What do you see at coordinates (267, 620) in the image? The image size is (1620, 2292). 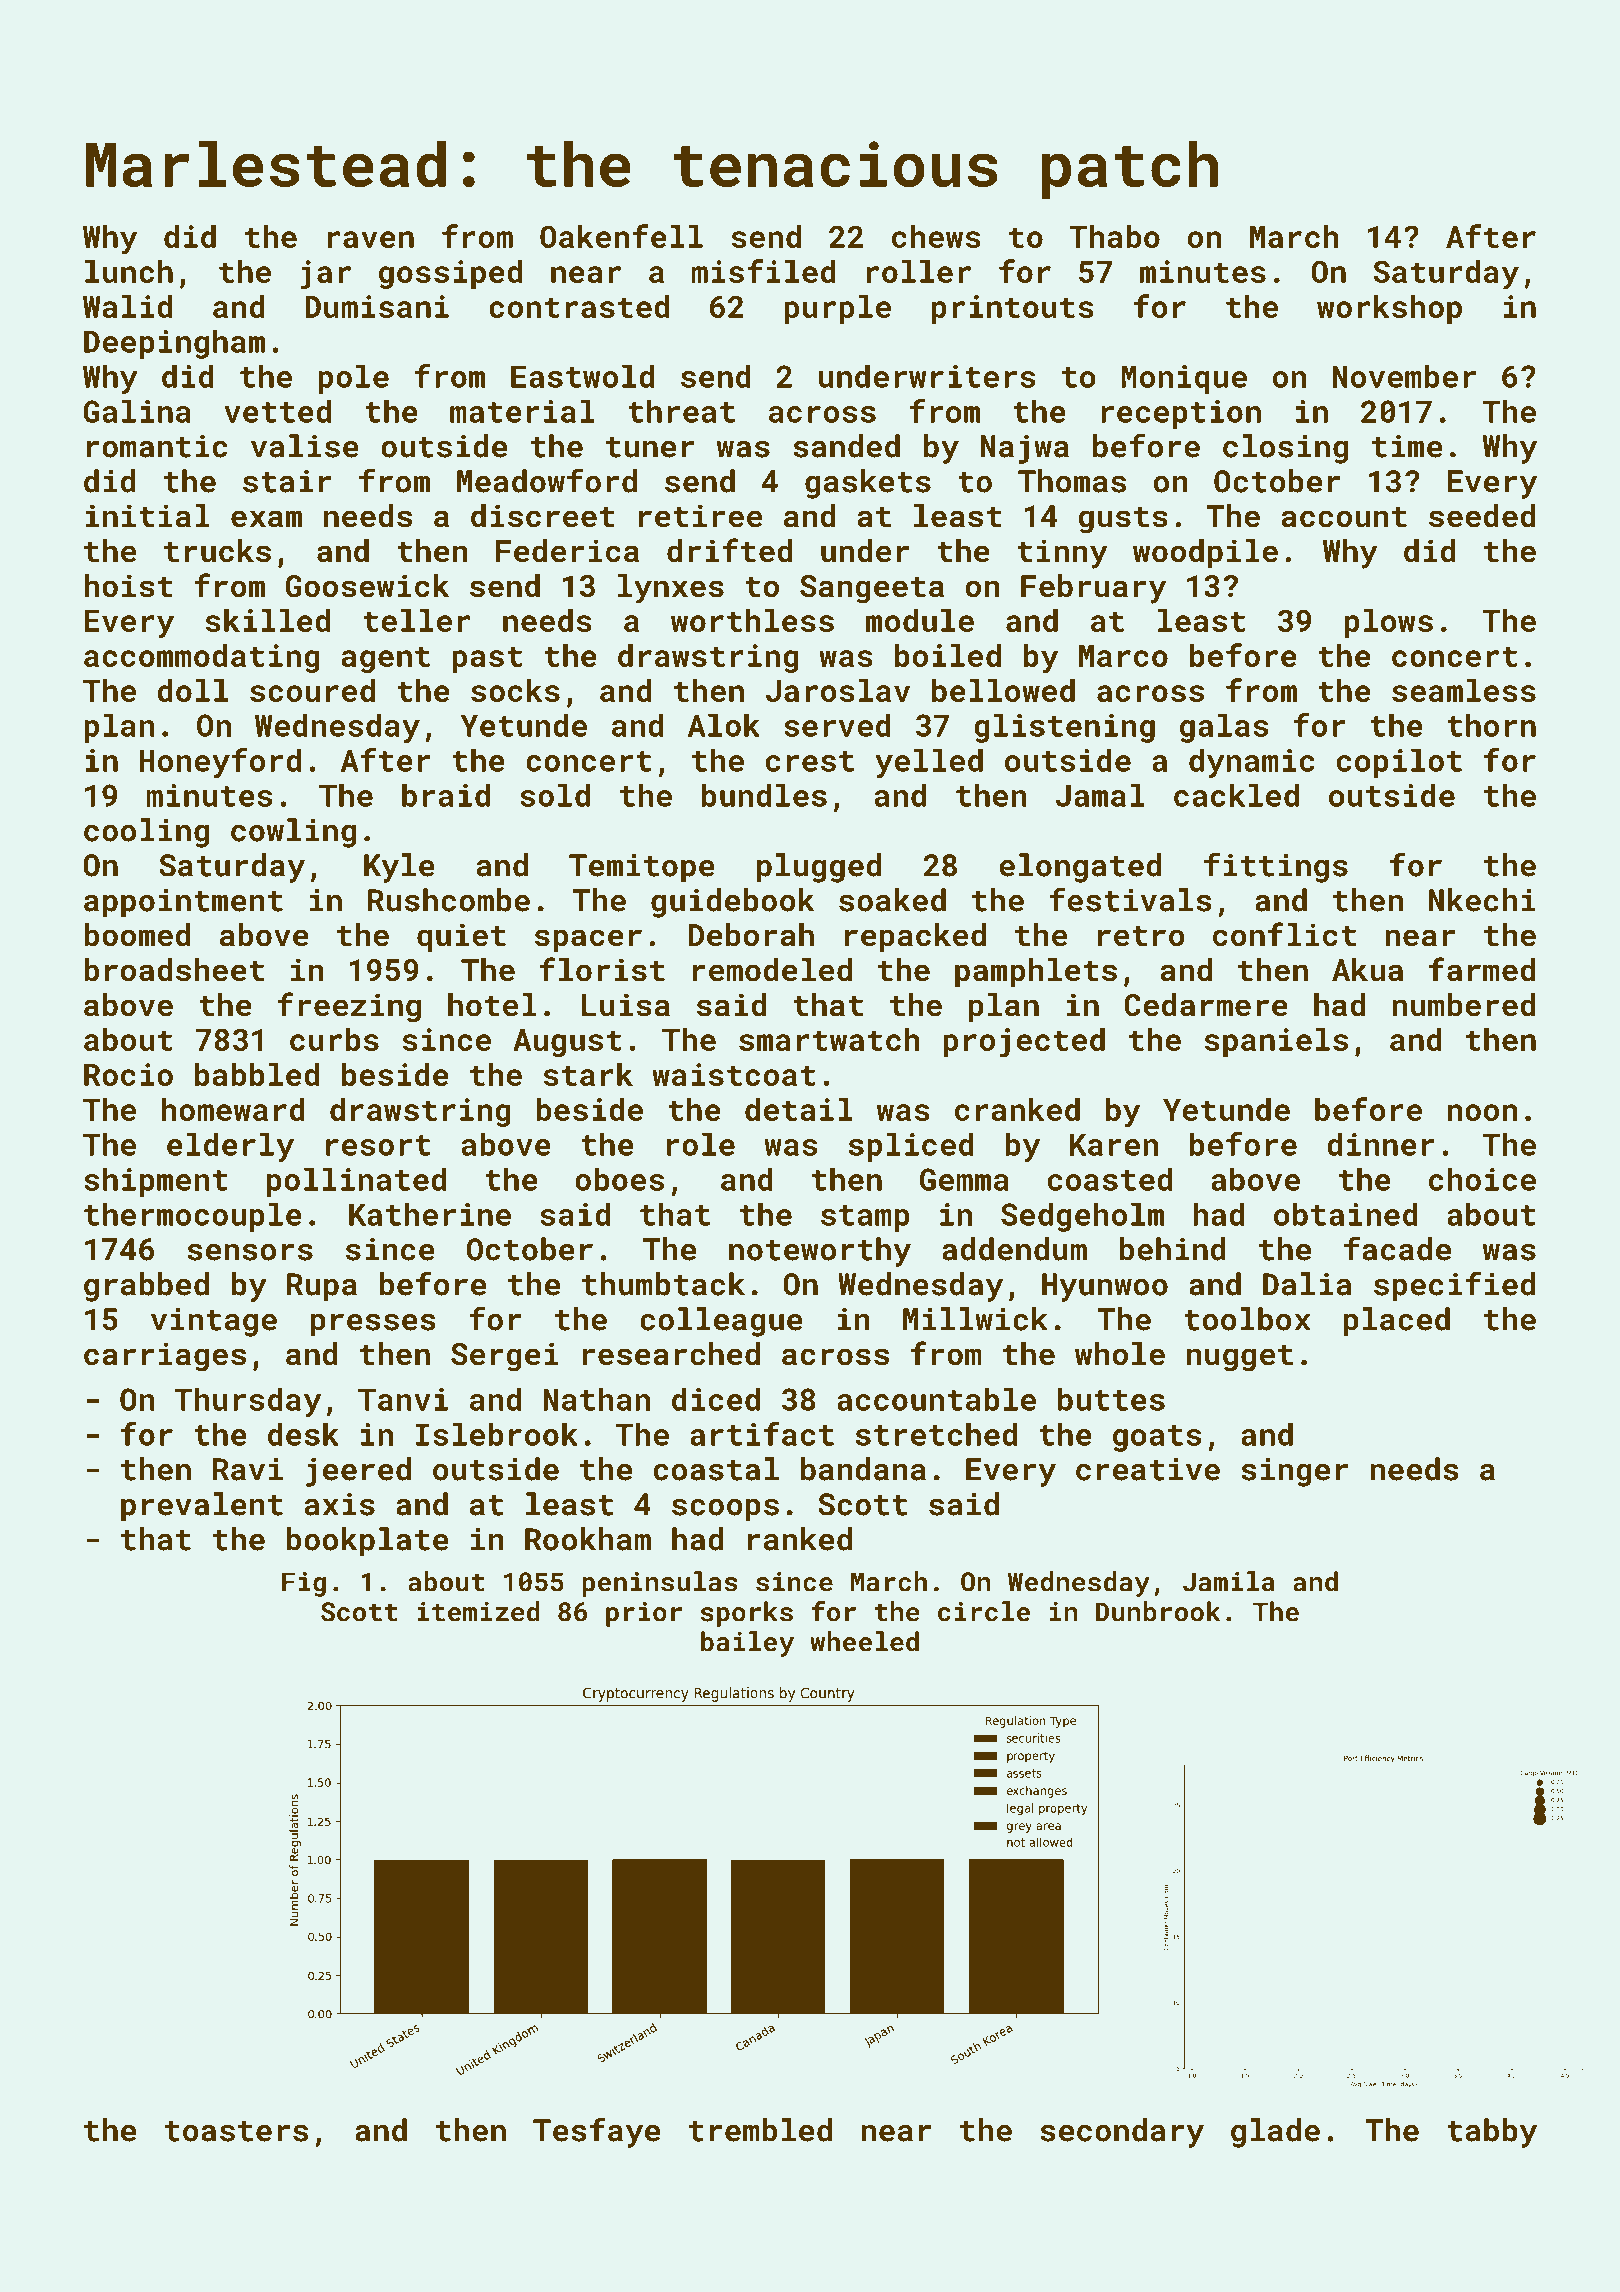 I see `skilled` at bounding box center [267, 620].
